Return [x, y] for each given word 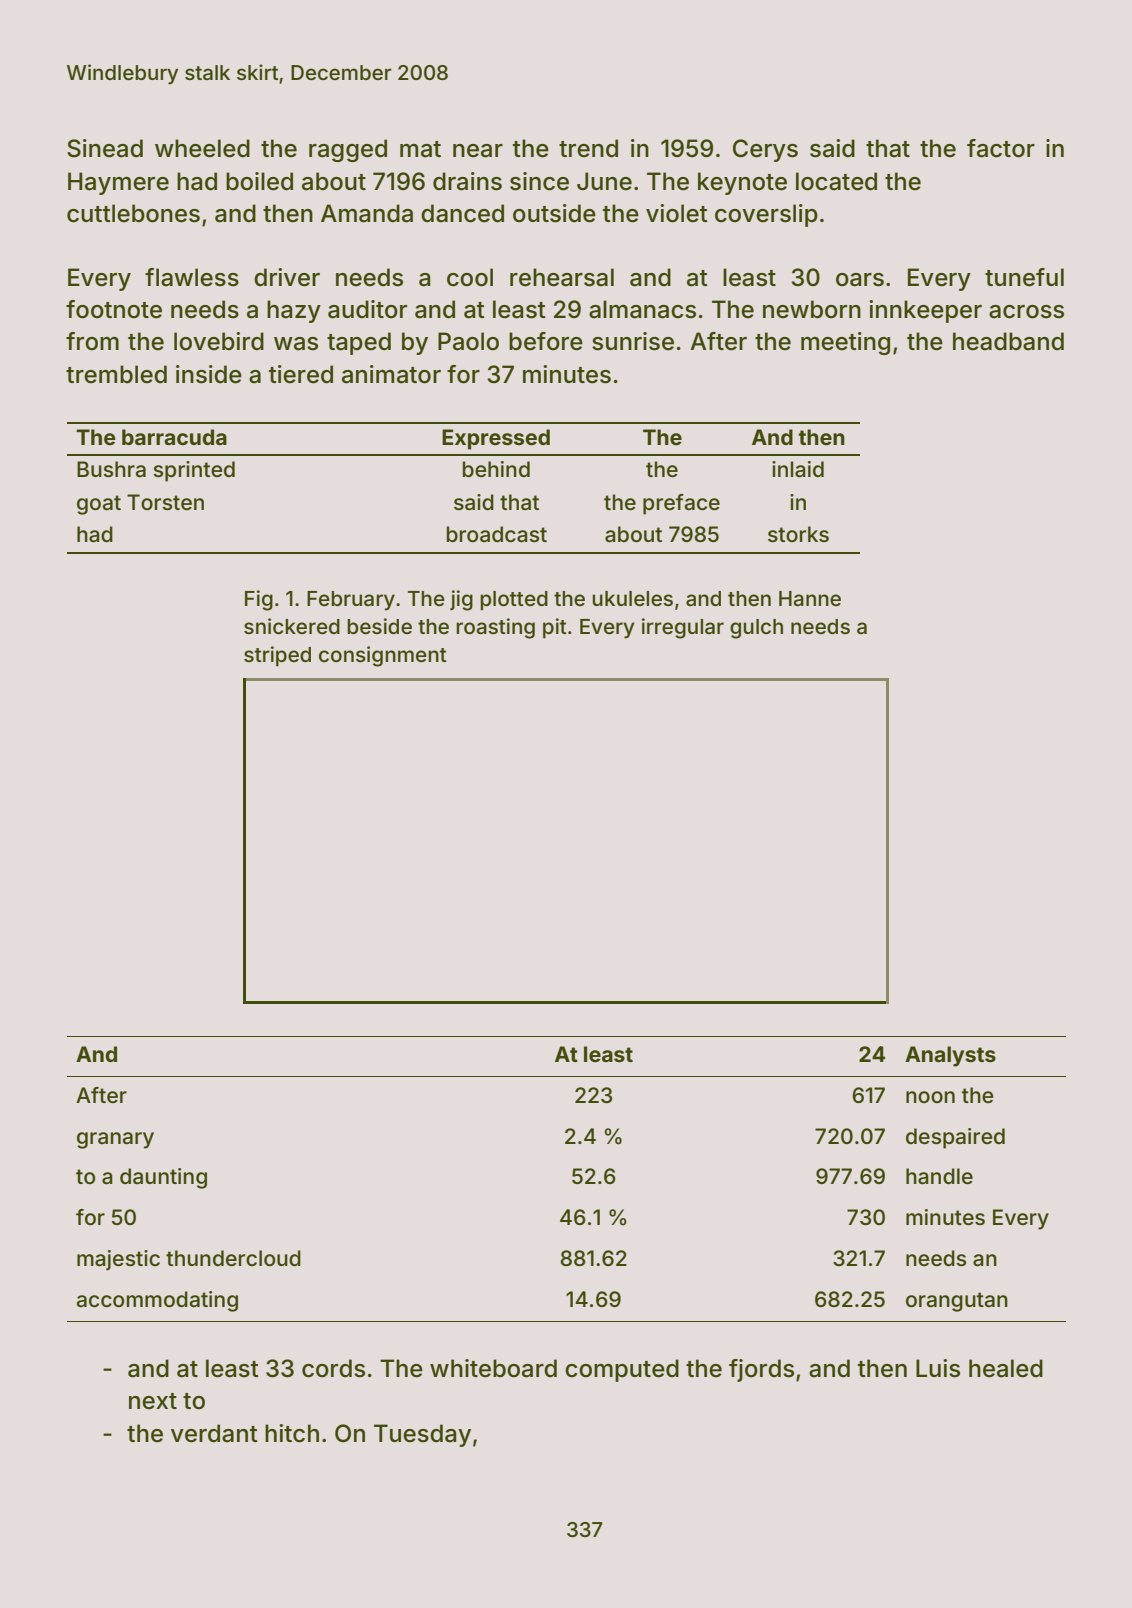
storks [798, 534]
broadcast [497, 534]
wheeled [202, 148]
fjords [761, 1370]
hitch [292, 1433]
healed [1006, 1368]
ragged [348, 150]
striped [277, 656]
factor [1001, 148]
